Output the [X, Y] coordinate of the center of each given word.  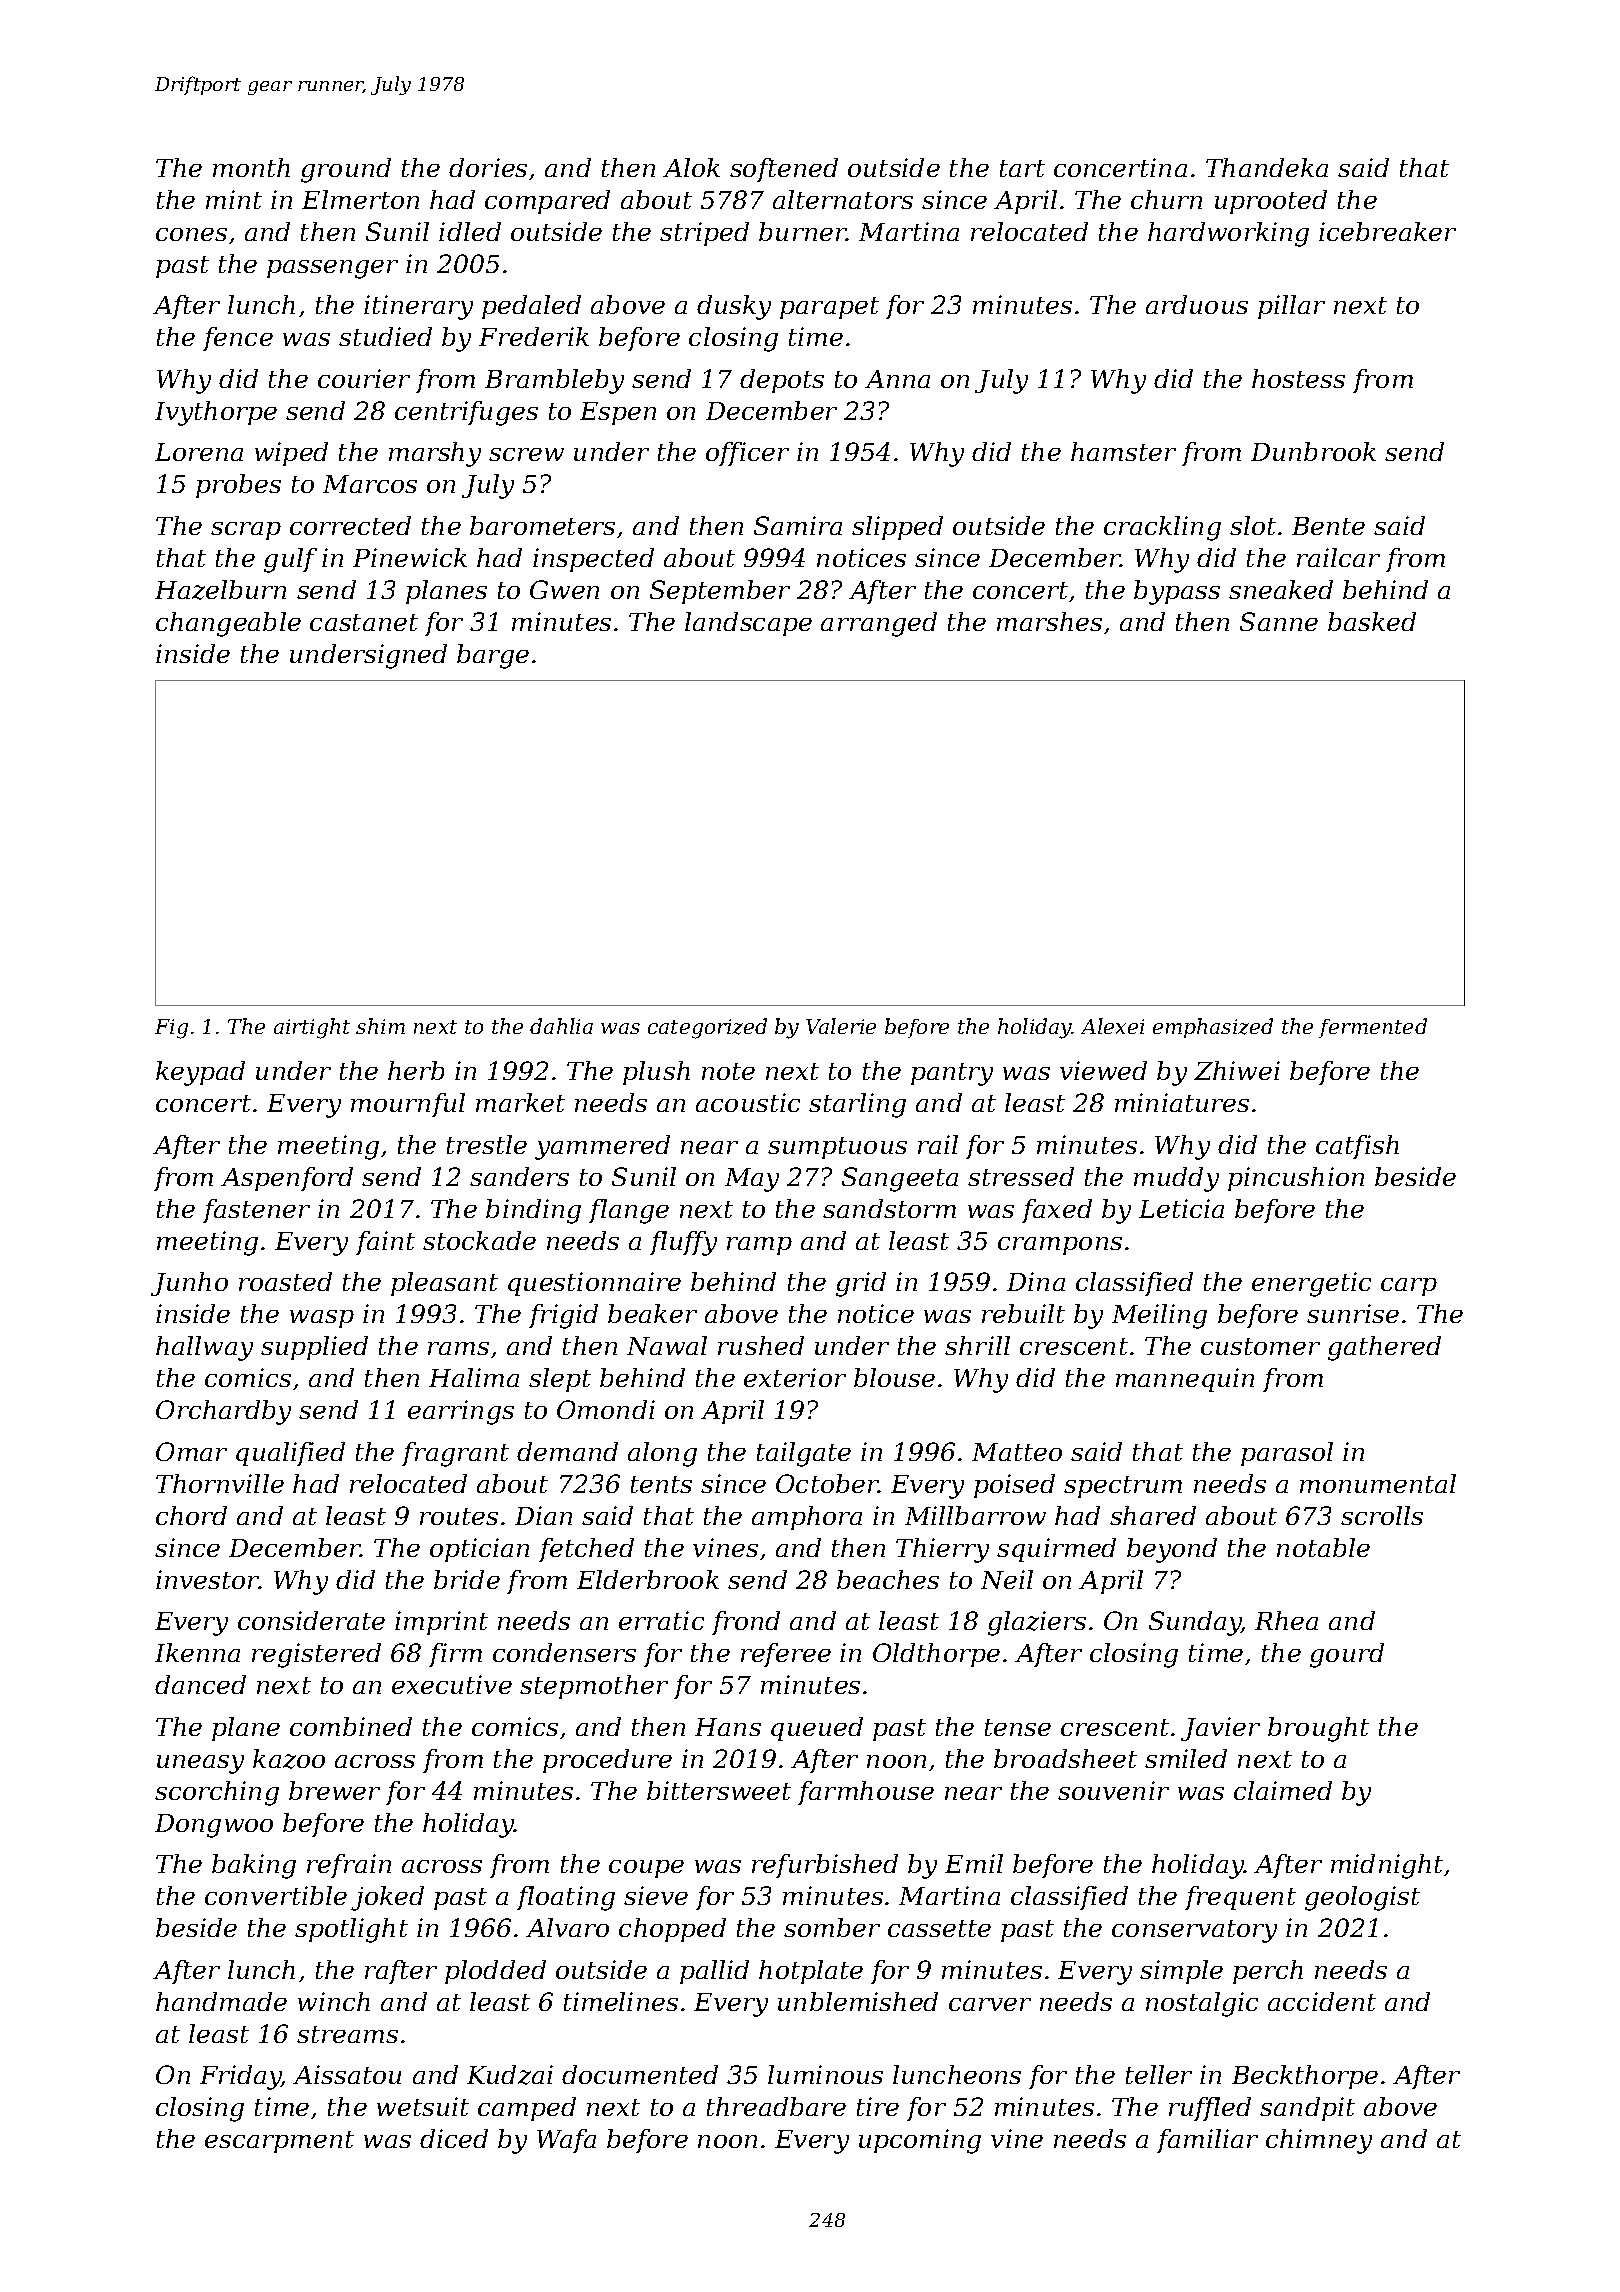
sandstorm [889, 1208]
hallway [204, 1348]
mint [234, 199]
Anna [897, 379]
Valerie [841, 1026]
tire [878, 2106]
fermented [1373, 1028]
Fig [171, 1029]
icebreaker [1387, 231]
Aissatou [347, 2074]
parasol [1287, 1454]
